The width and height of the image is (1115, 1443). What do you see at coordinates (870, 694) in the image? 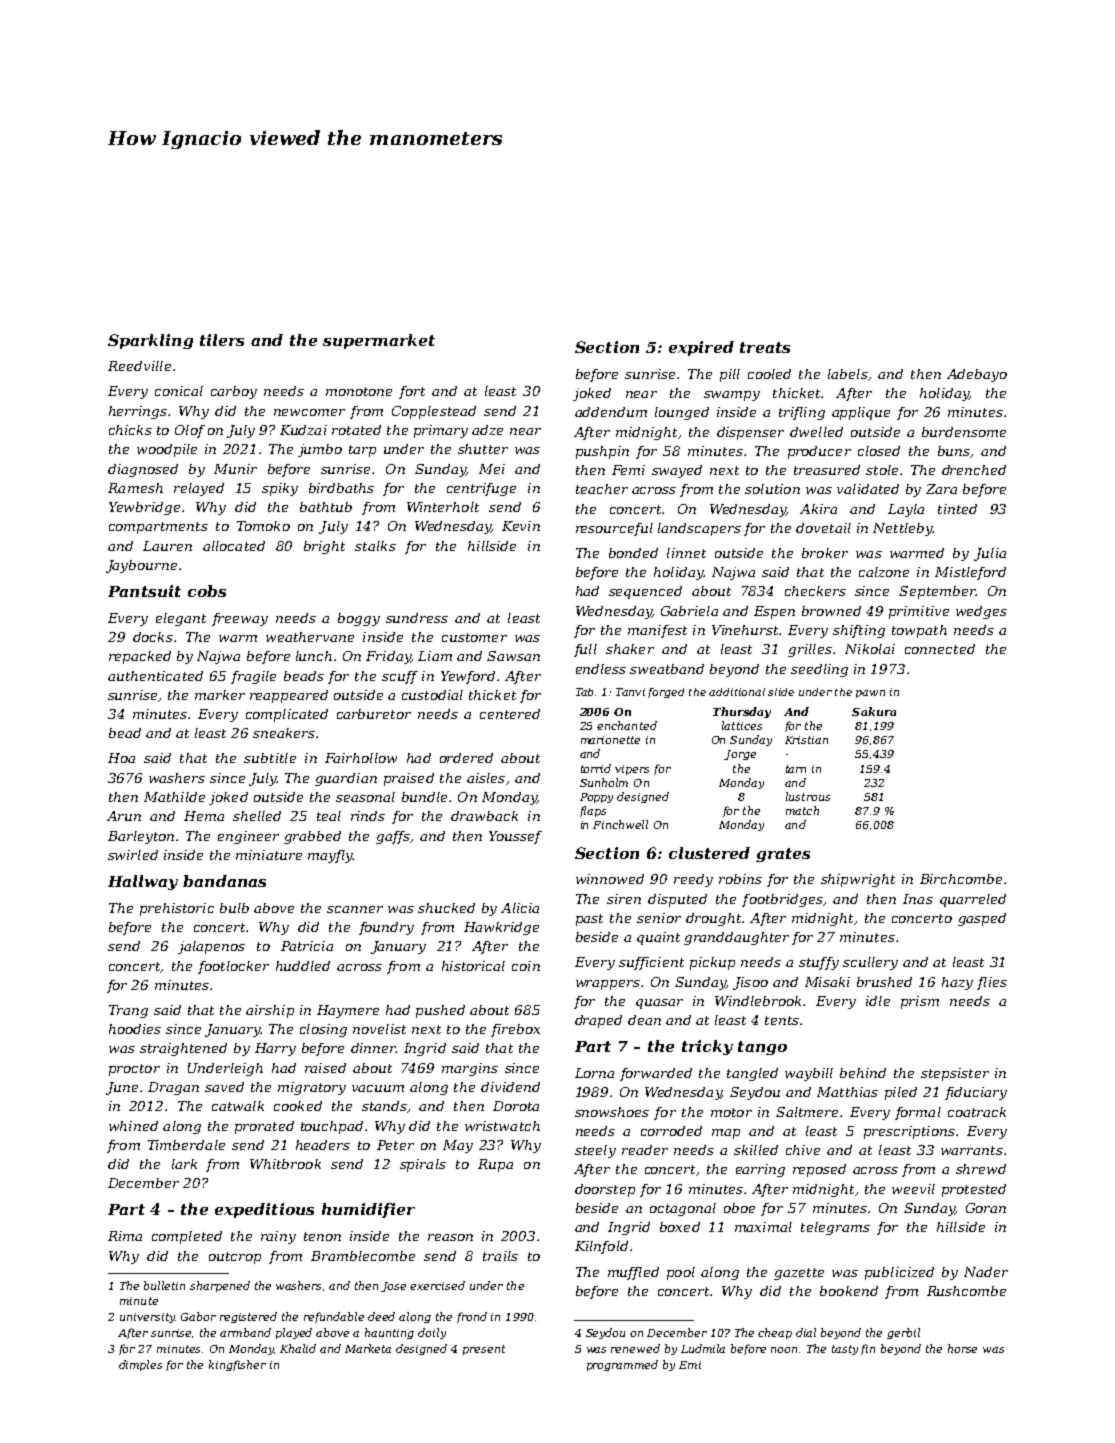
I see `pawn` at bounding box center [870, 694].
